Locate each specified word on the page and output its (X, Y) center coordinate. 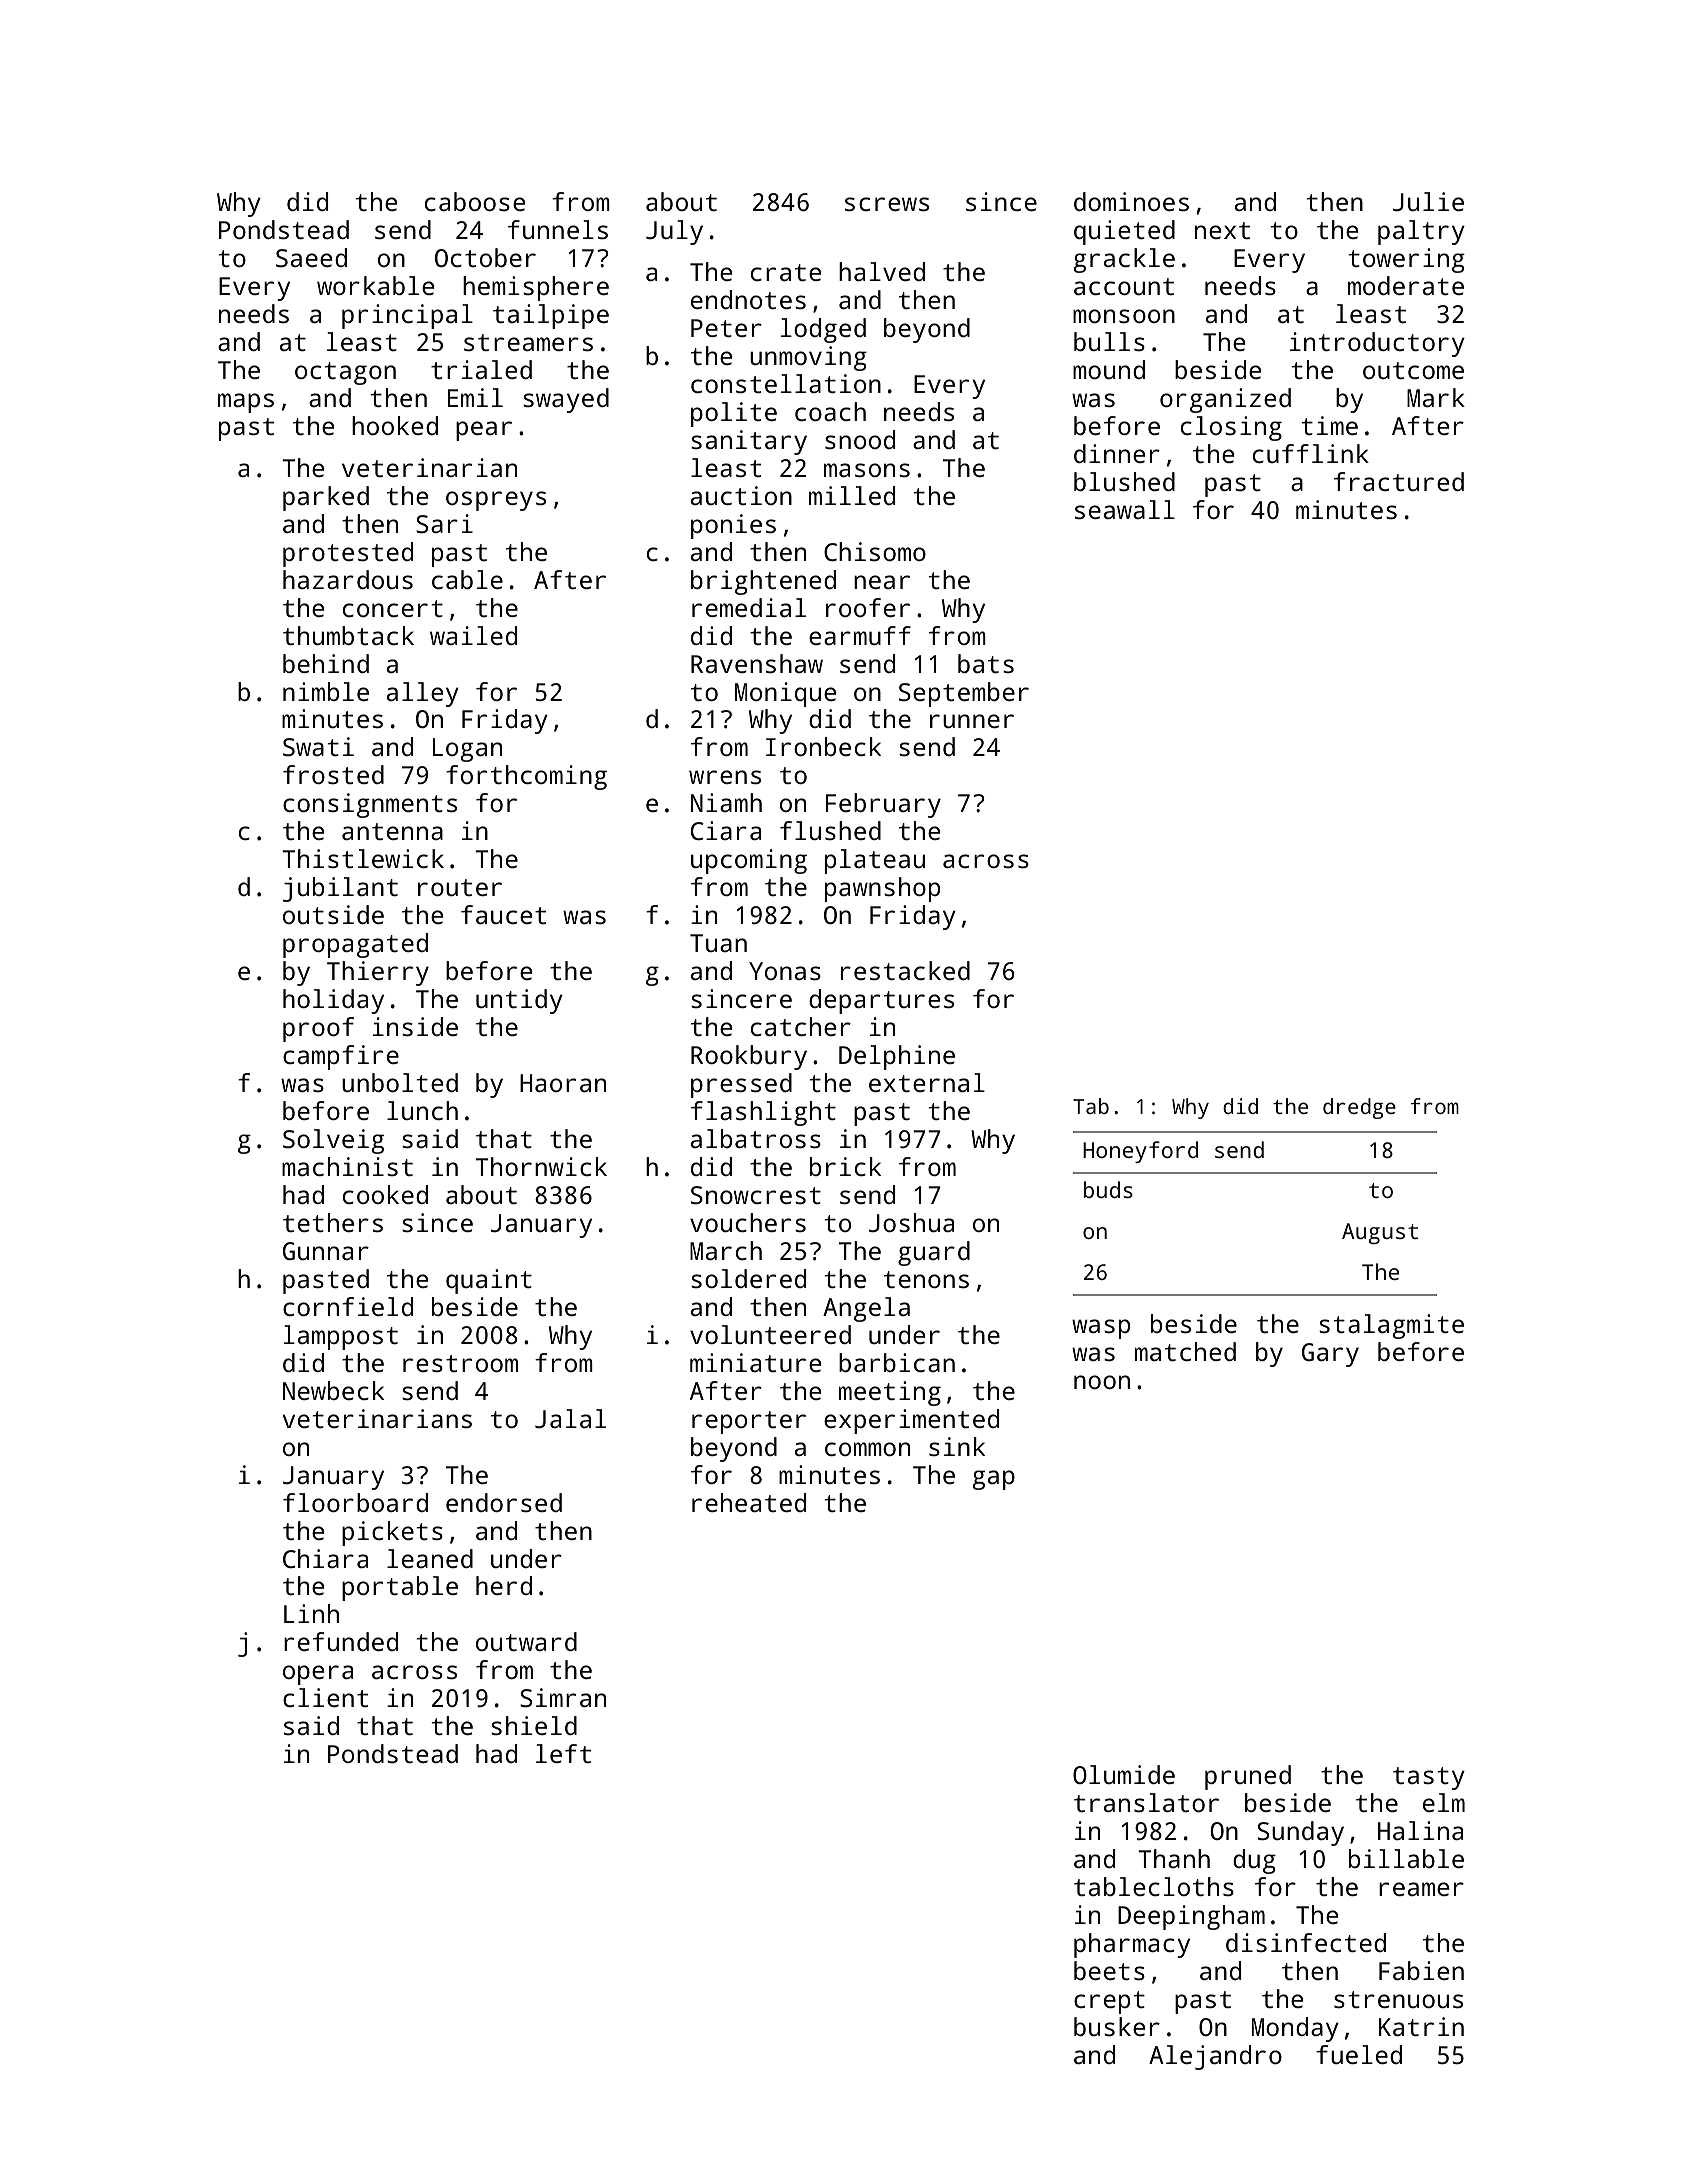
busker (1117, 2026)
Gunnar (326, 1251)
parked (326, 498)
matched (1185, 1351)
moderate (1406, 285)
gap (994, 1480)
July (674, 232)
